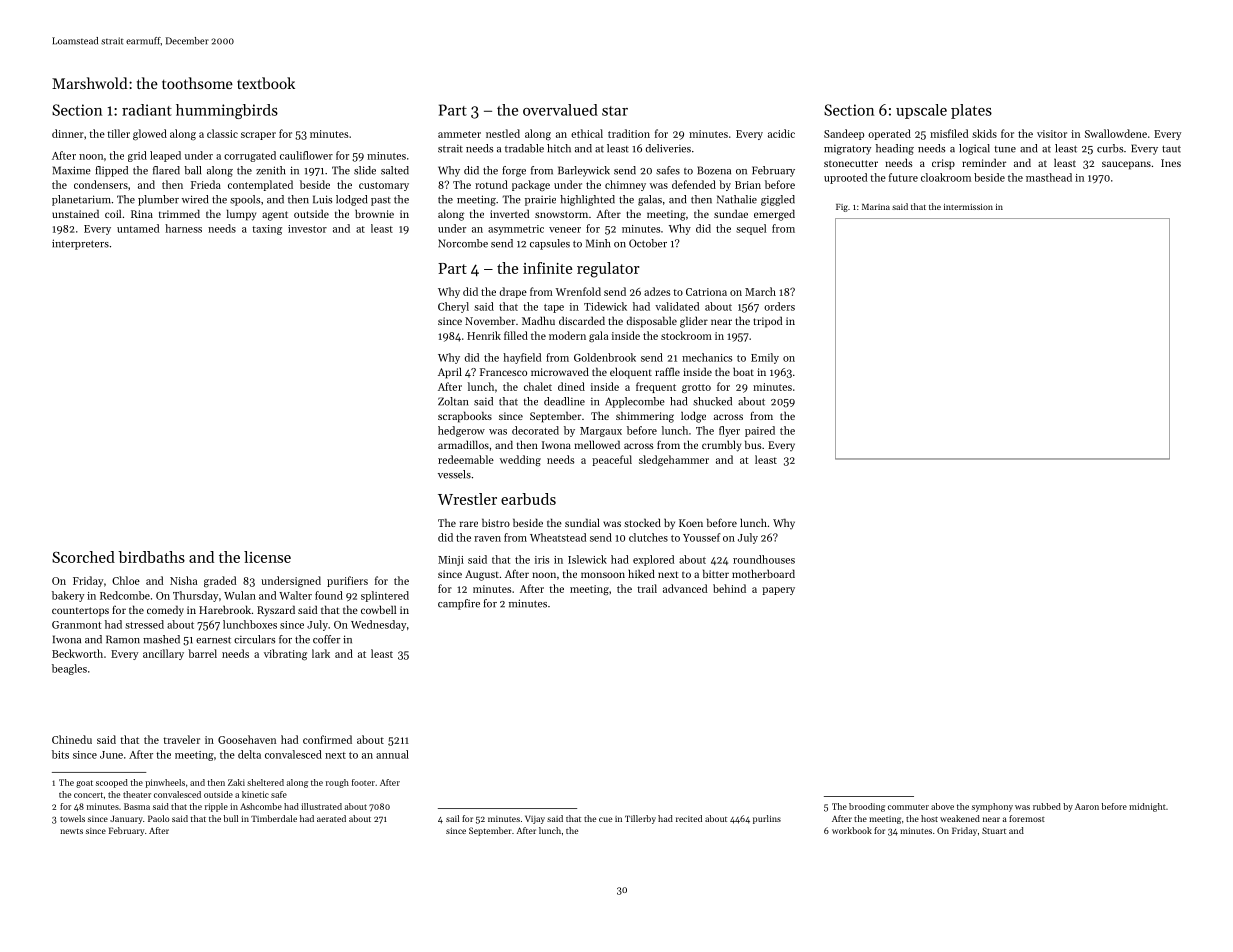  I want to click on masthead, so click(1049, 177).
